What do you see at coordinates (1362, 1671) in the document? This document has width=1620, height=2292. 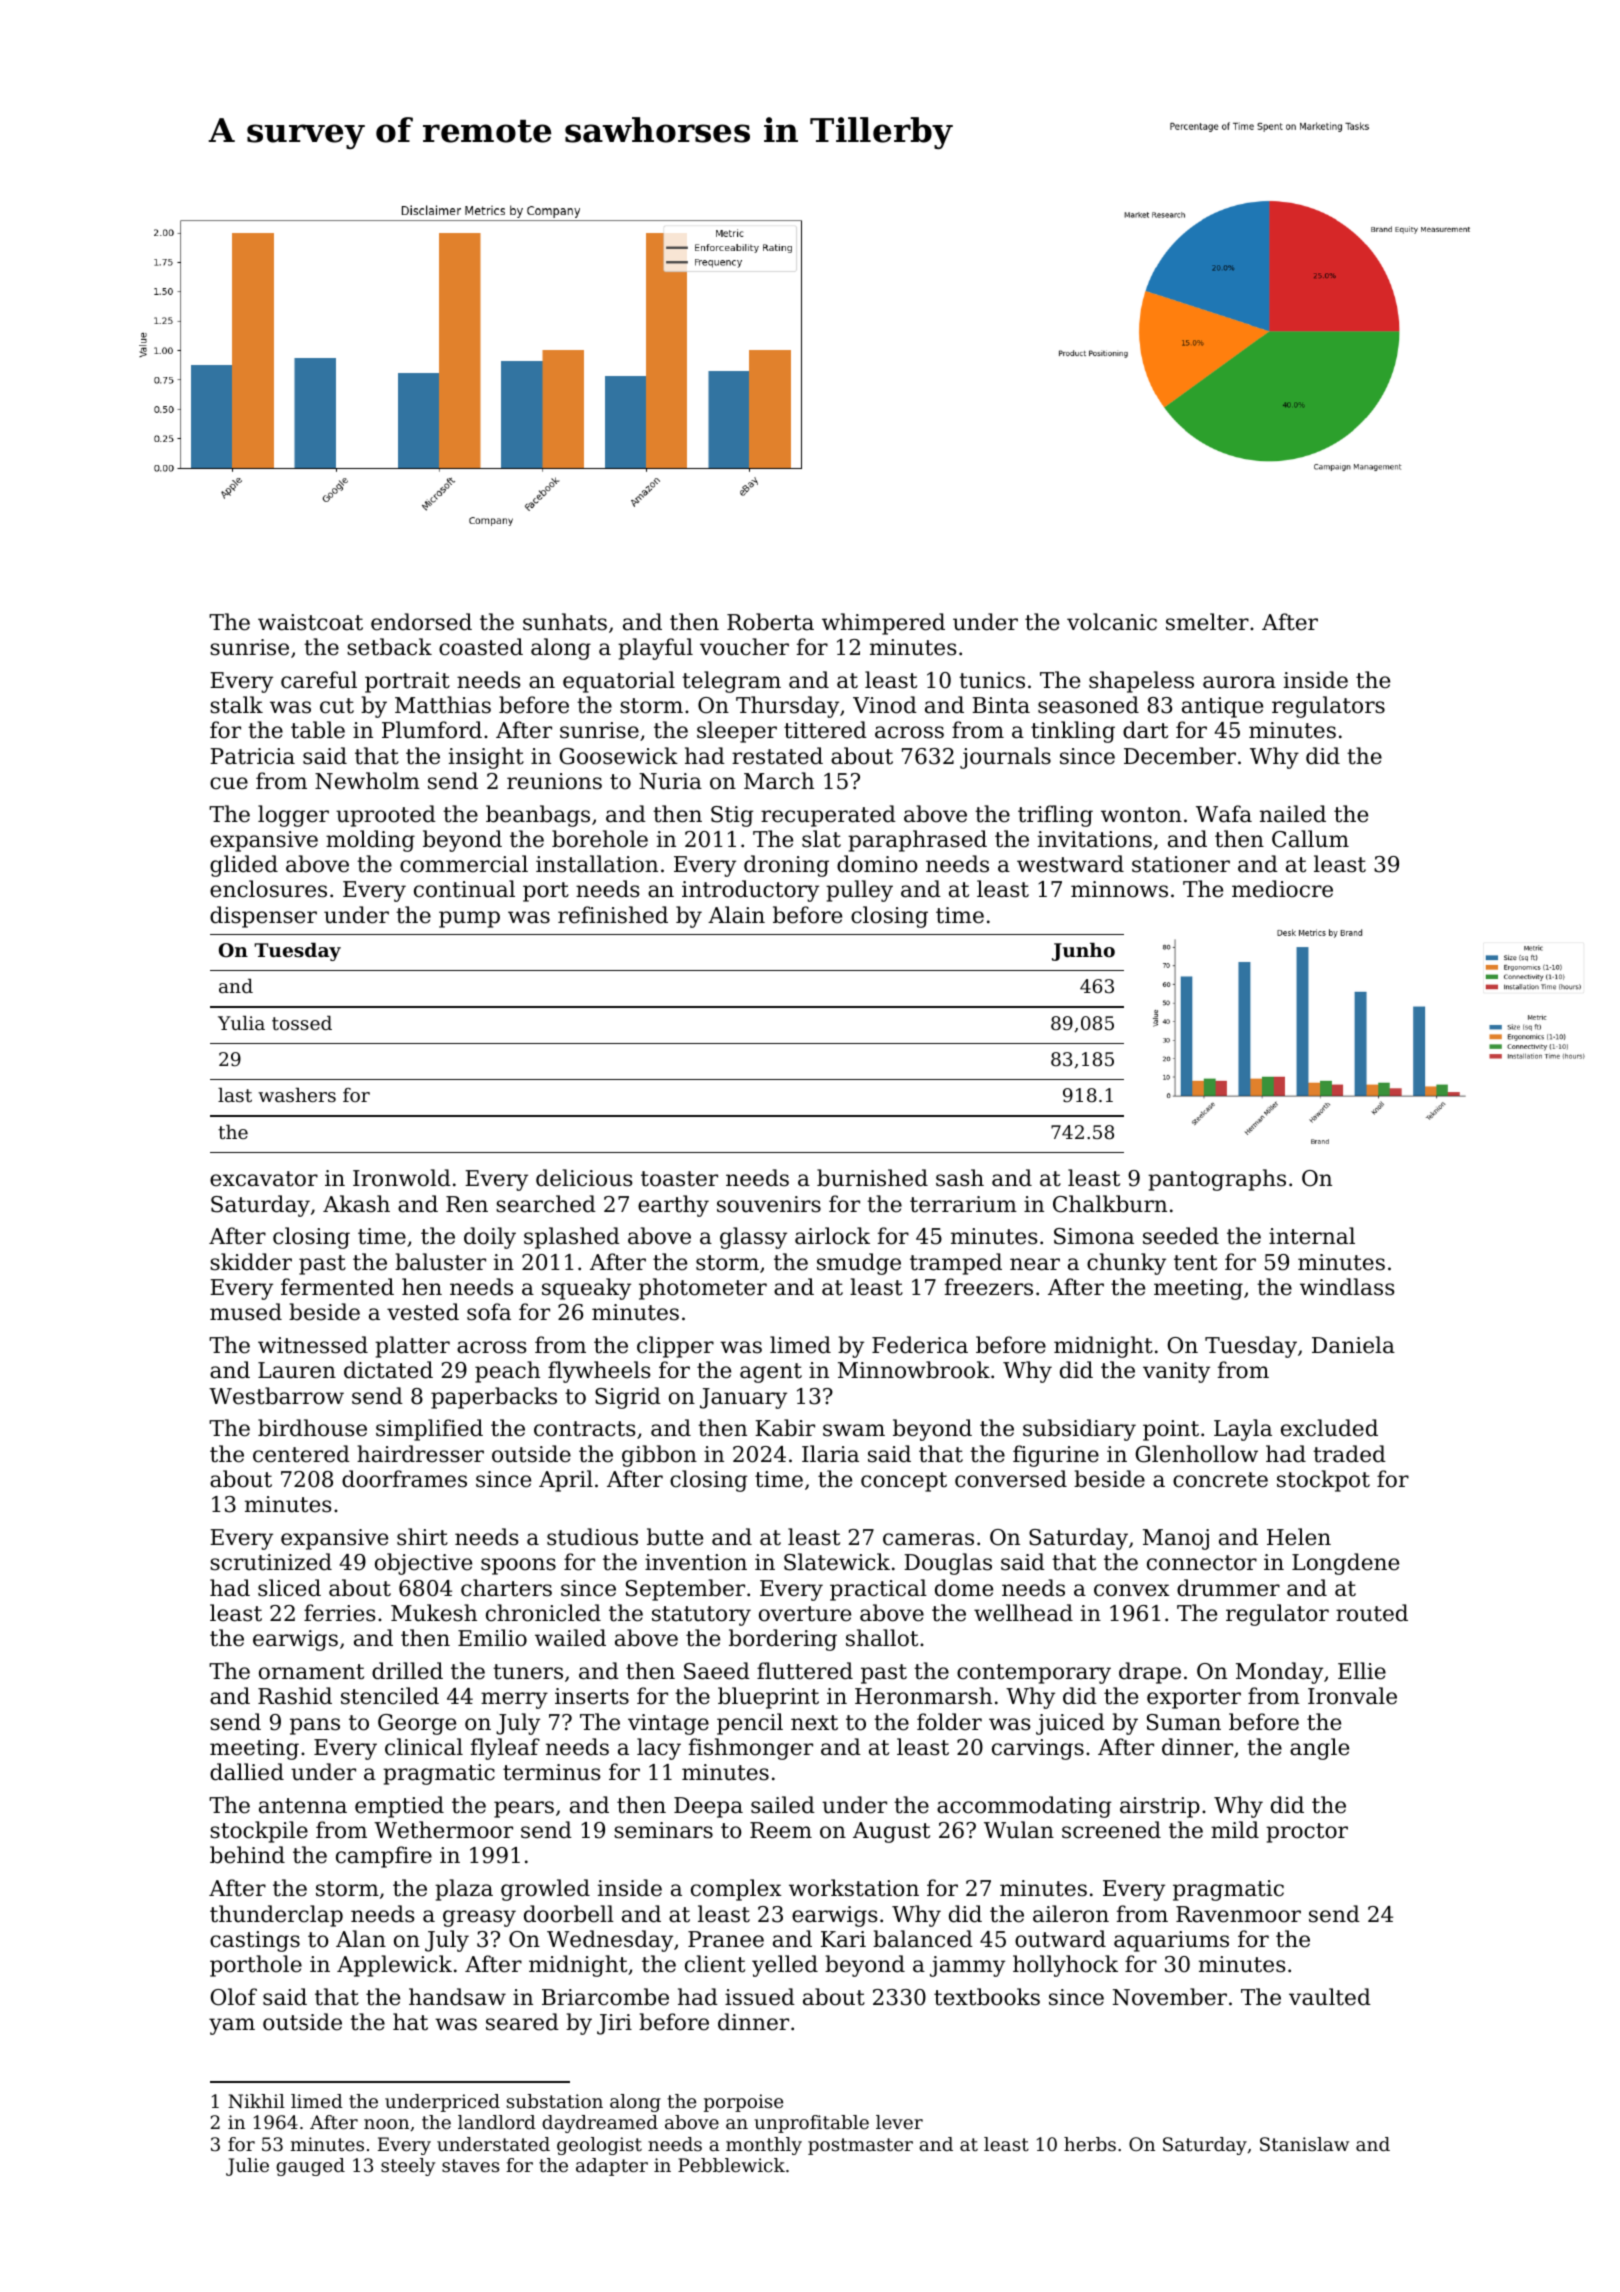 I see `Ellie` at bounding box center [1362, 1671].
